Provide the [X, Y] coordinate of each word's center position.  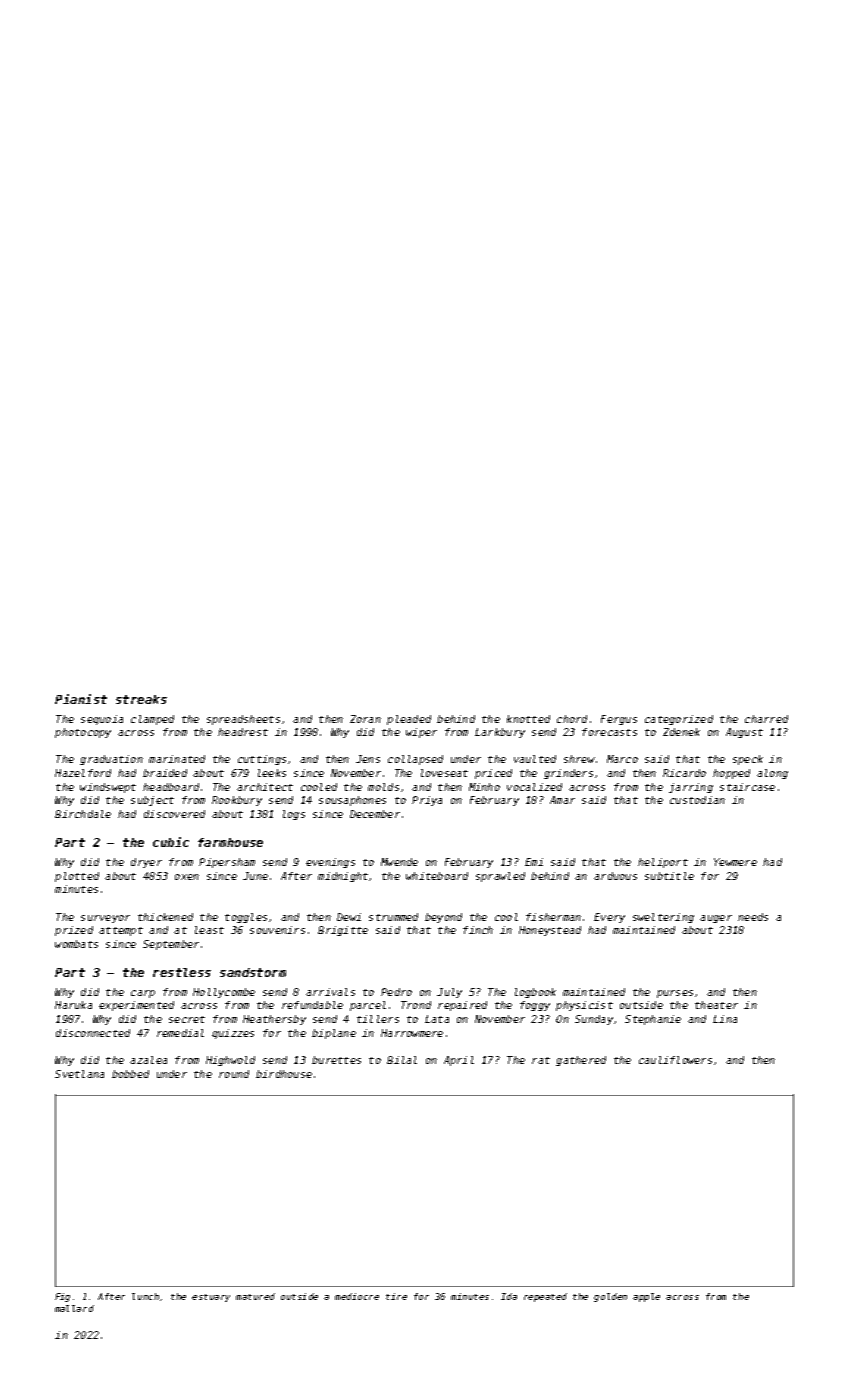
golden [610, 1297]
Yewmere [735, 862]
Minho [484, 787]
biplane [334, 1034]
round [234, 1074]
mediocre [357, 1296]
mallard [74, 1308]
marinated [177, 759]
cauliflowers [675, 1060]
